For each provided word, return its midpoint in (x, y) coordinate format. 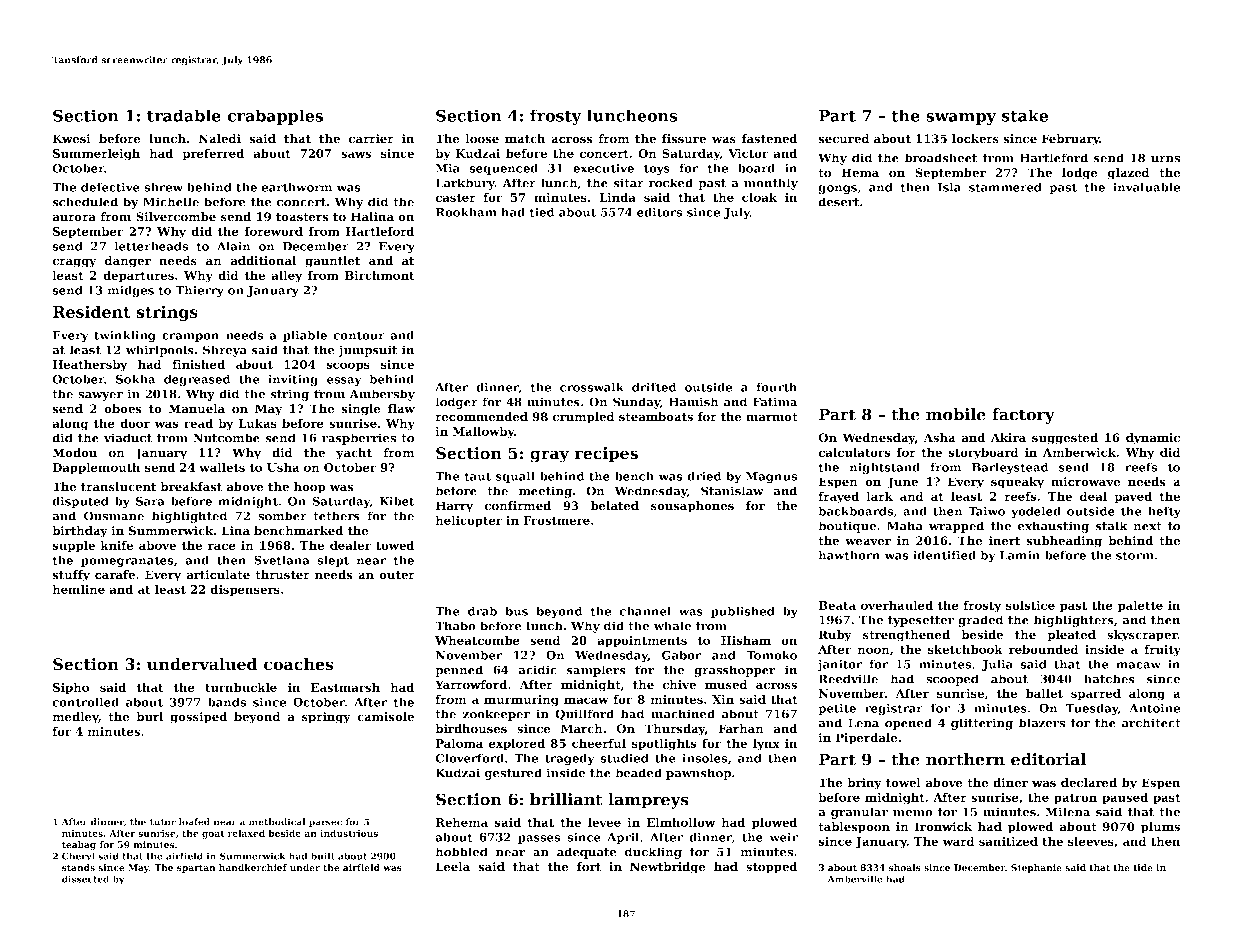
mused (726, 685)
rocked (671, 183)
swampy (961, 119)
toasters (302, 217)
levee (604, 822)
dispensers (245, 591)
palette (1140, 607)
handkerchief (253, 867)
